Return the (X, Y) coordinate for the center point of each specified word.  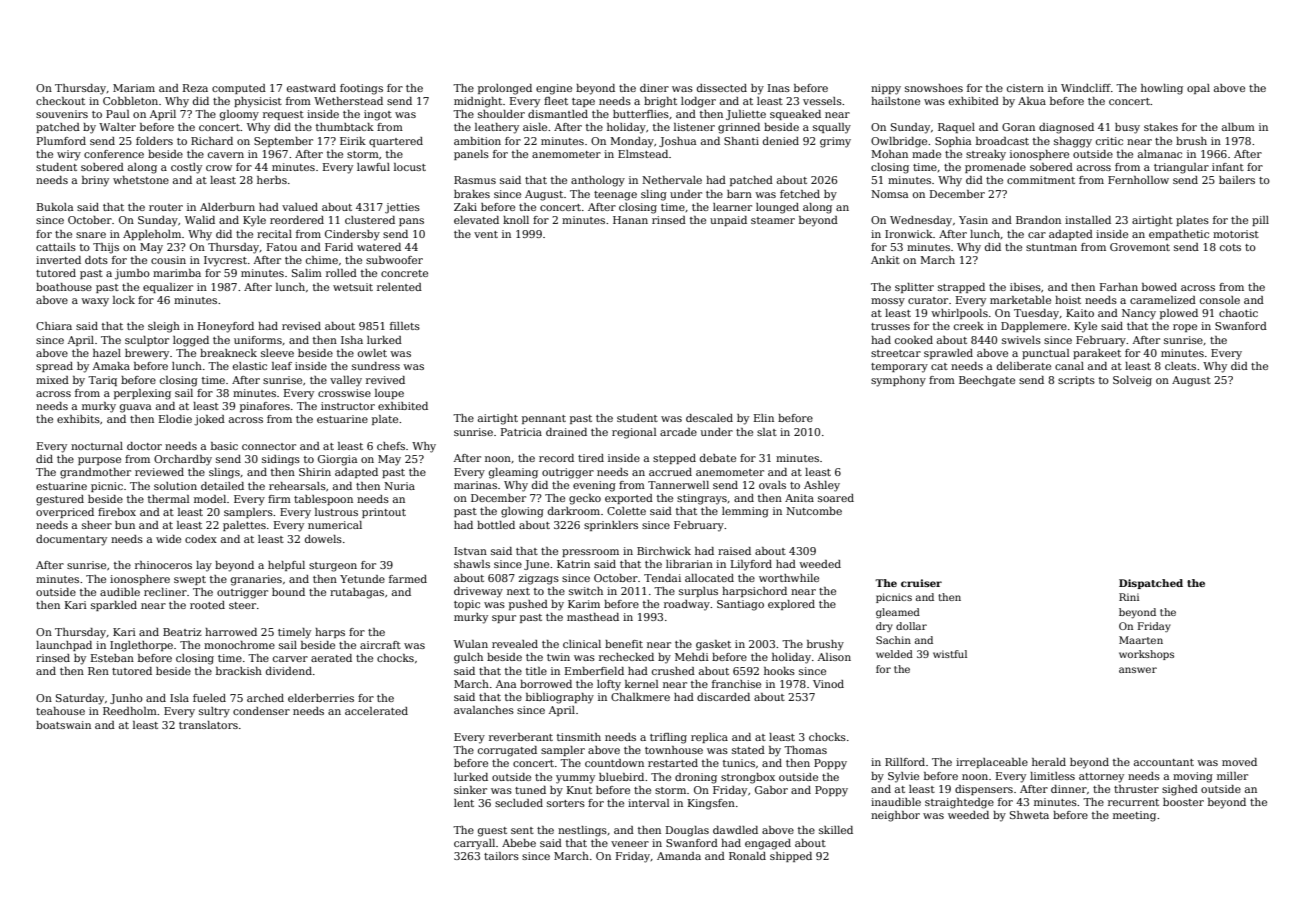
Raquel (956, 128)
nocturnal (97, 446)
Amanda (679, 856)
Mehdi (692, 657)
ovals (772, 485)
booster (1183, 802)
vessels (822, 101)
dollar (911, 626)
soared (836, 498)
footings (361, 89)
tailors (501, 856)
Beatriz (182, 632)
